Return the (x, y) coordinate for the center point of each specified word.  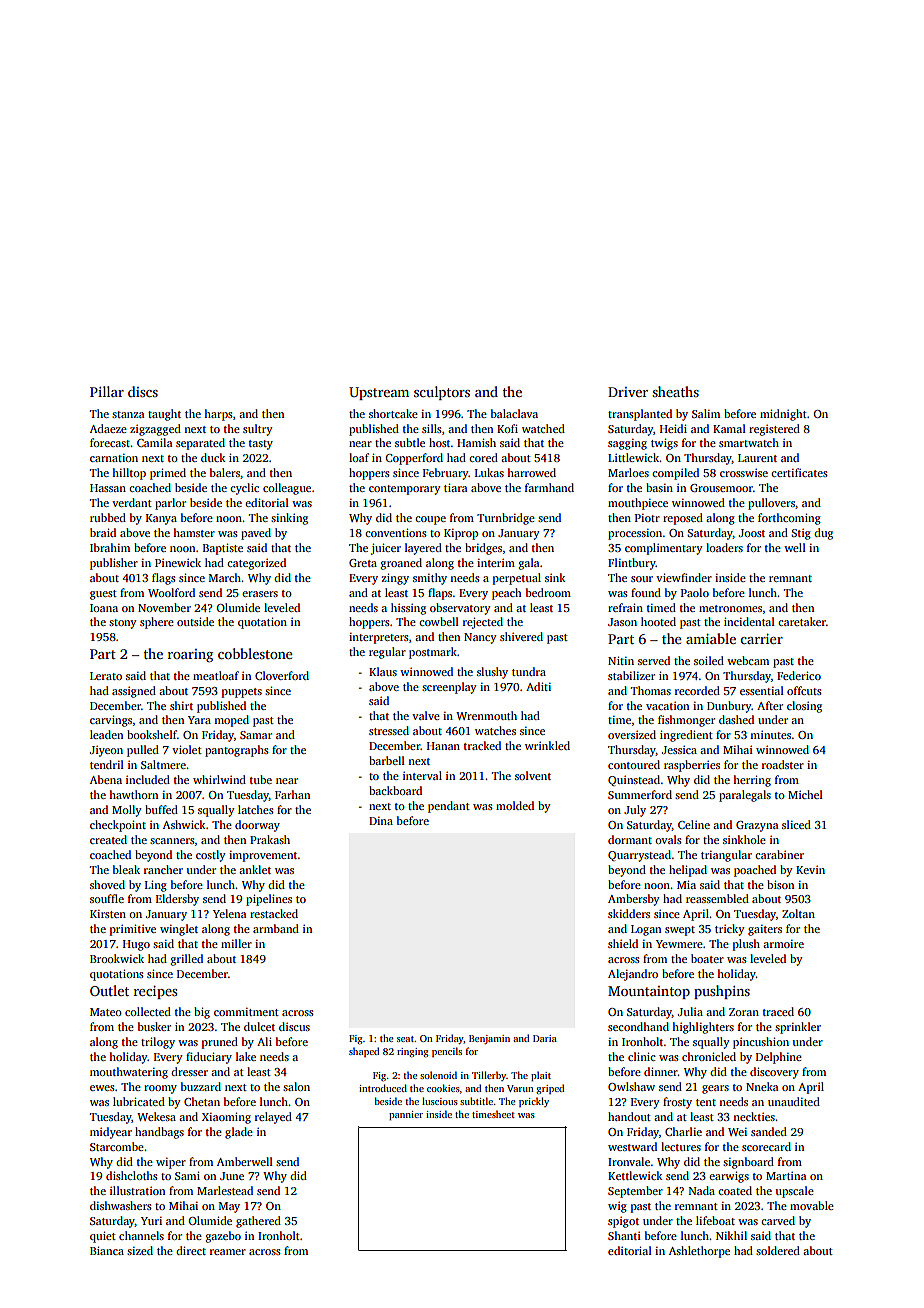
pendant (449, 807)
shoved (107, 884)
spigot (623, 1222)
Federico (799, 675)
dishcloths (132, 1175)
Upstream (379, 393)
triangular (726, 856)
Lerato (106, 676)
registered (774, 430)
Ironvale (629, 1161)
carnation (114, 458)
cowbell (439, 621)
